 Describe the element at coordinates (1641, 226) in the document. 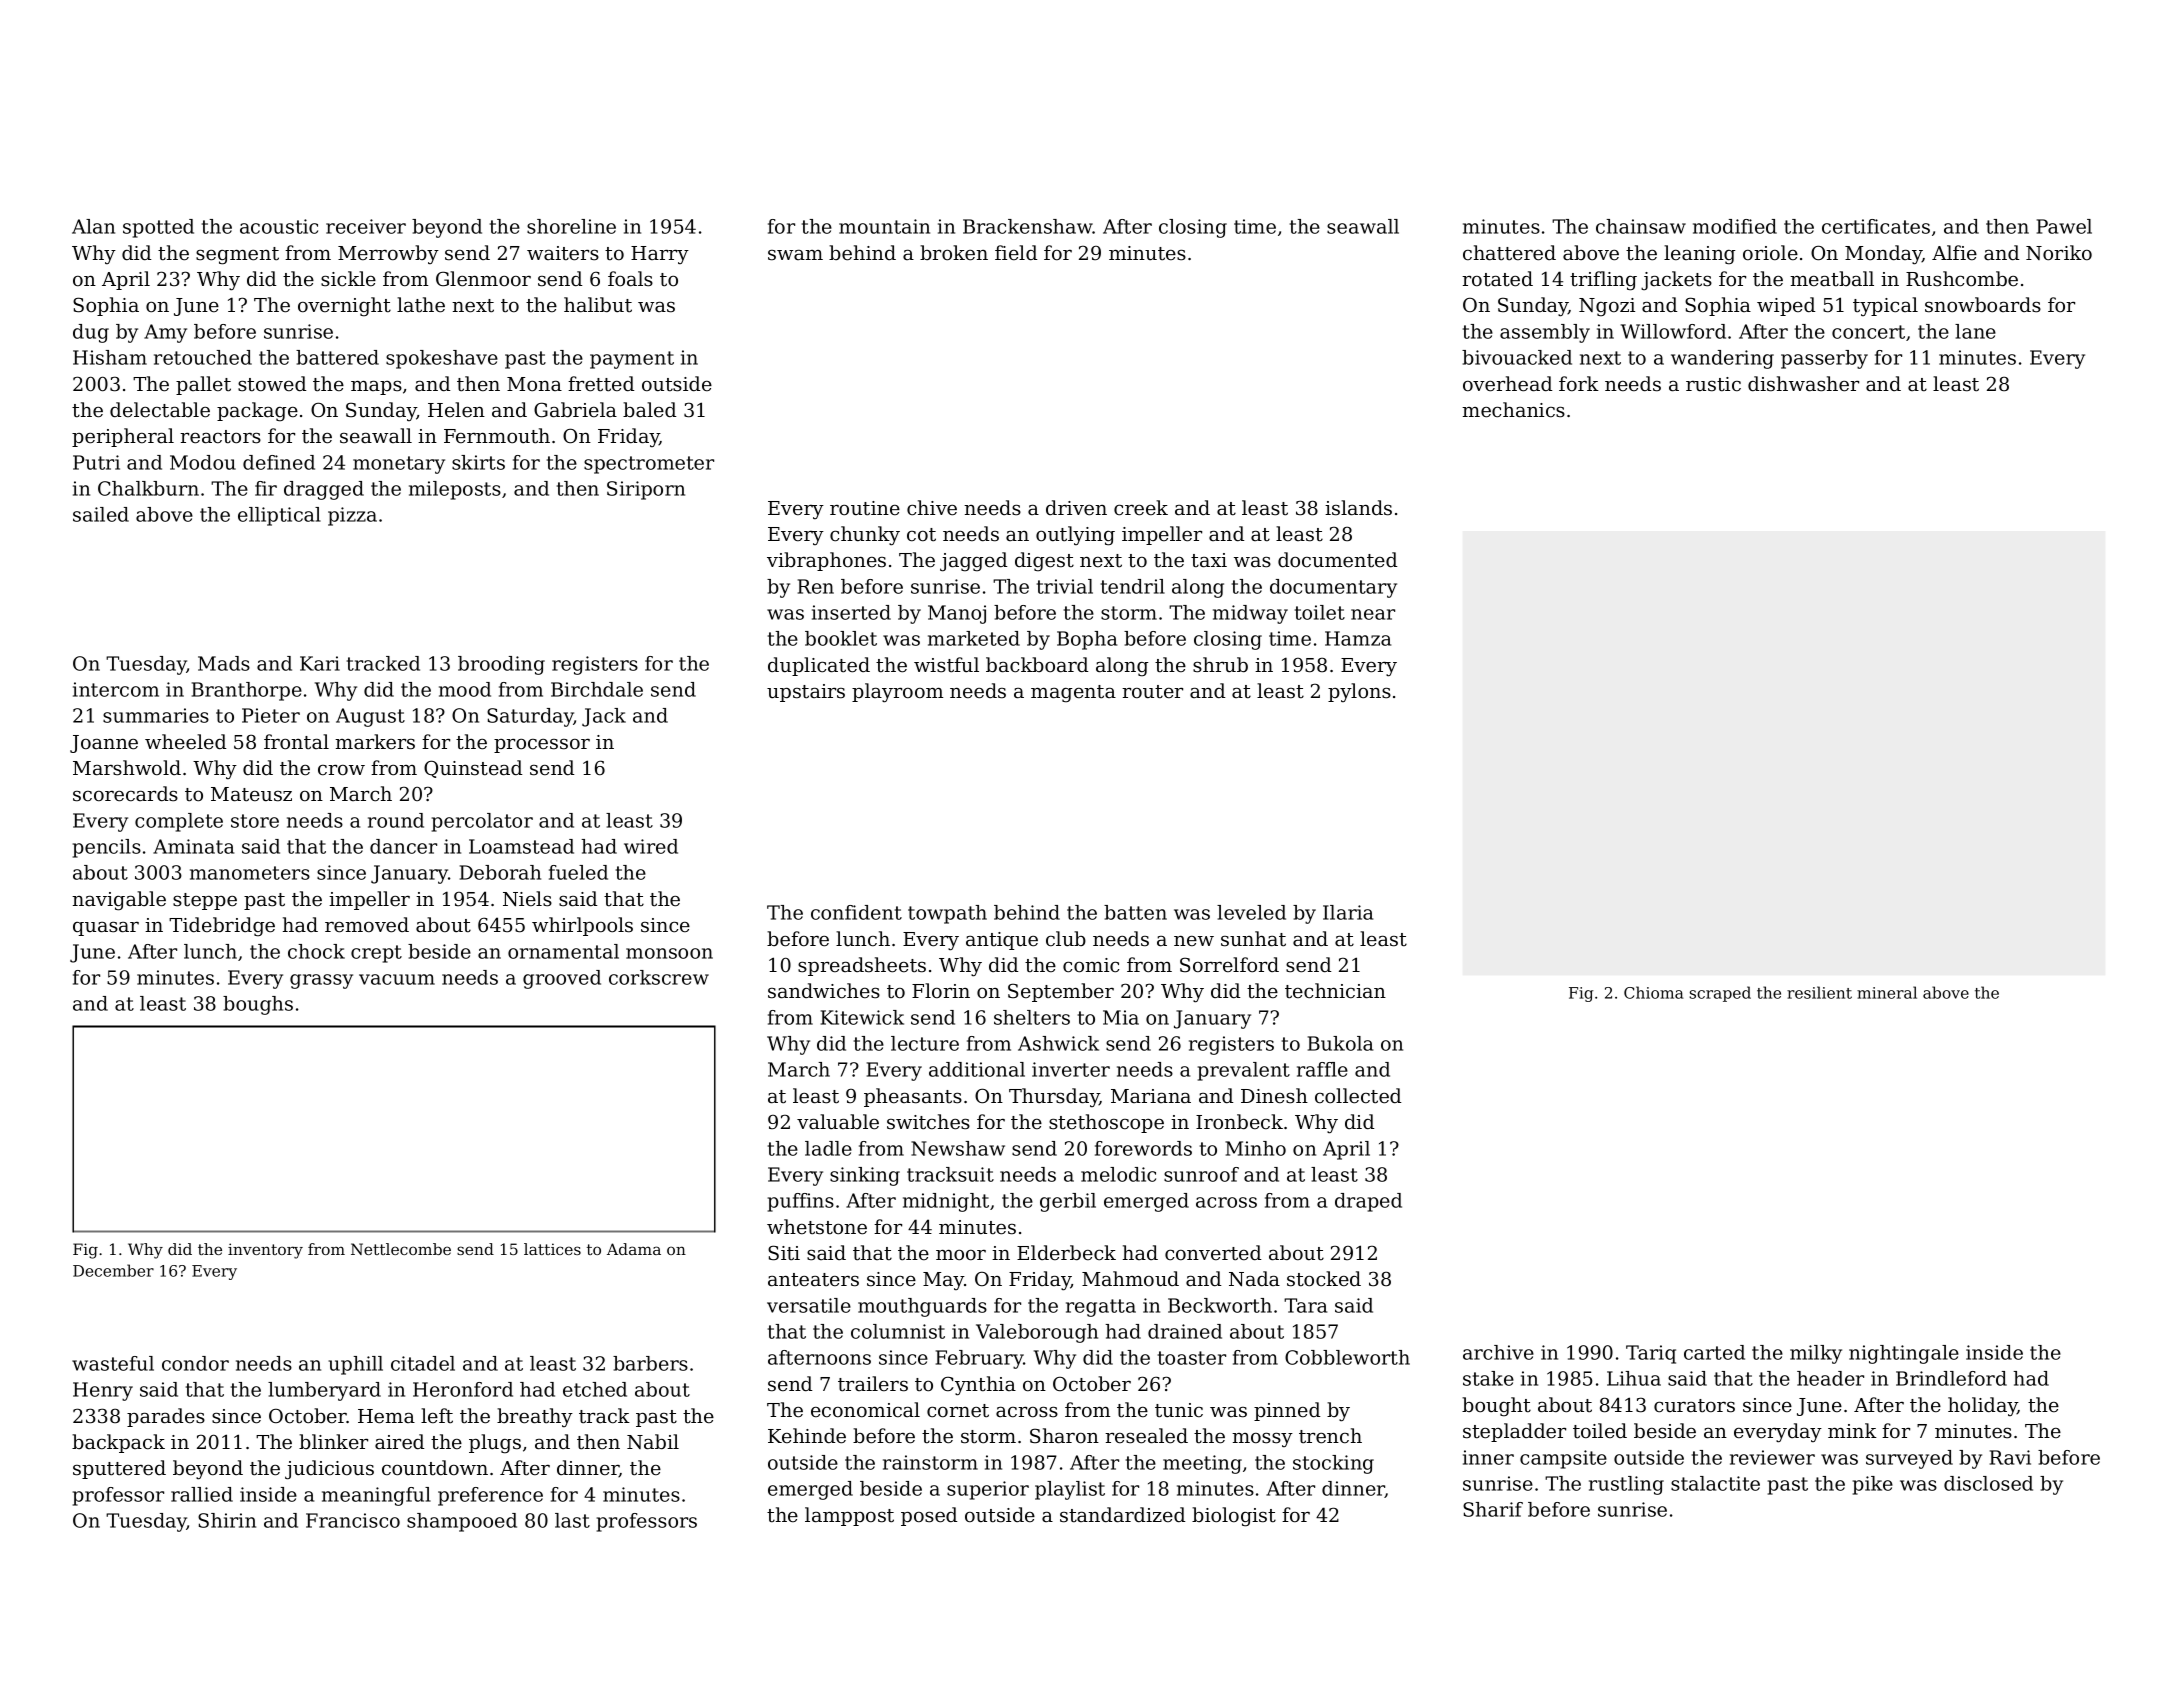

I see `chainsaw` at that location.
